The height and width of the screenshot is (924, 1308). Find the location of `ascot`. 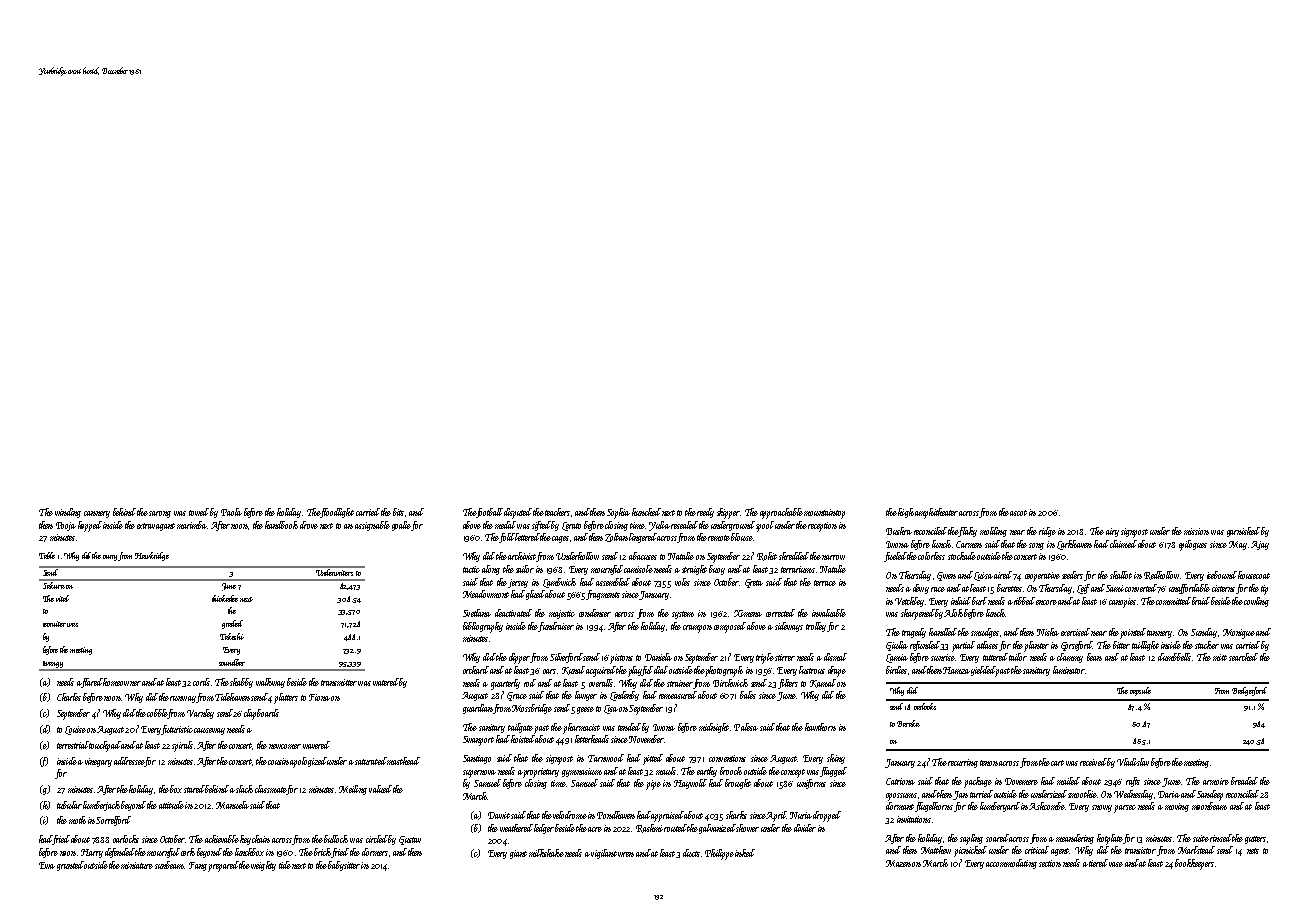

ascot is located at coordinates (1018, 513).
